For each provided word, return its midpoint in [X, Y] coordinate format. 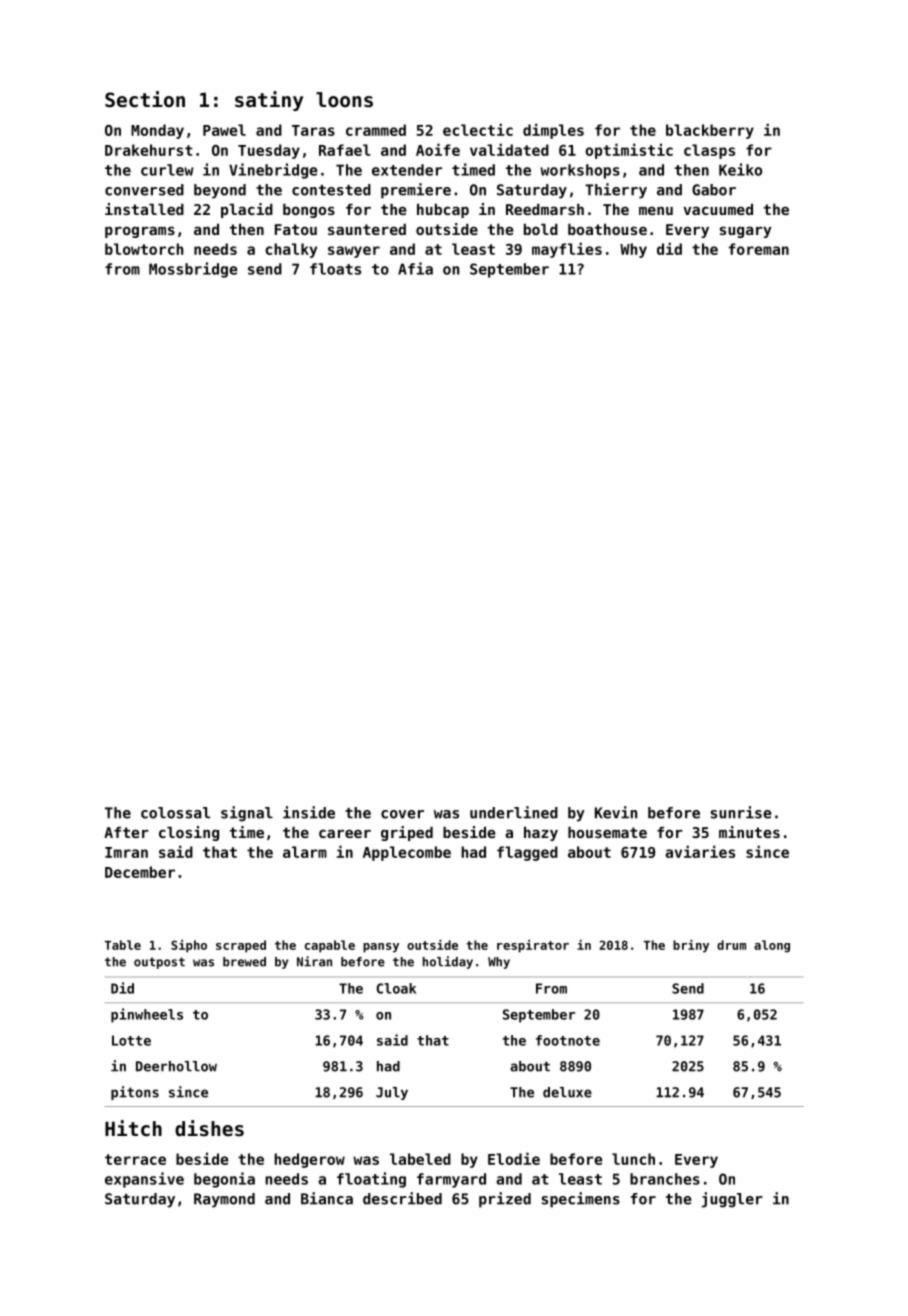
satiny [269, 101]
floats [335, 269]
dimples [553, 131]
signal [247, 814]
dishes [209, 1128]
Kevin [616, 812]
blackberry [710, 131]
